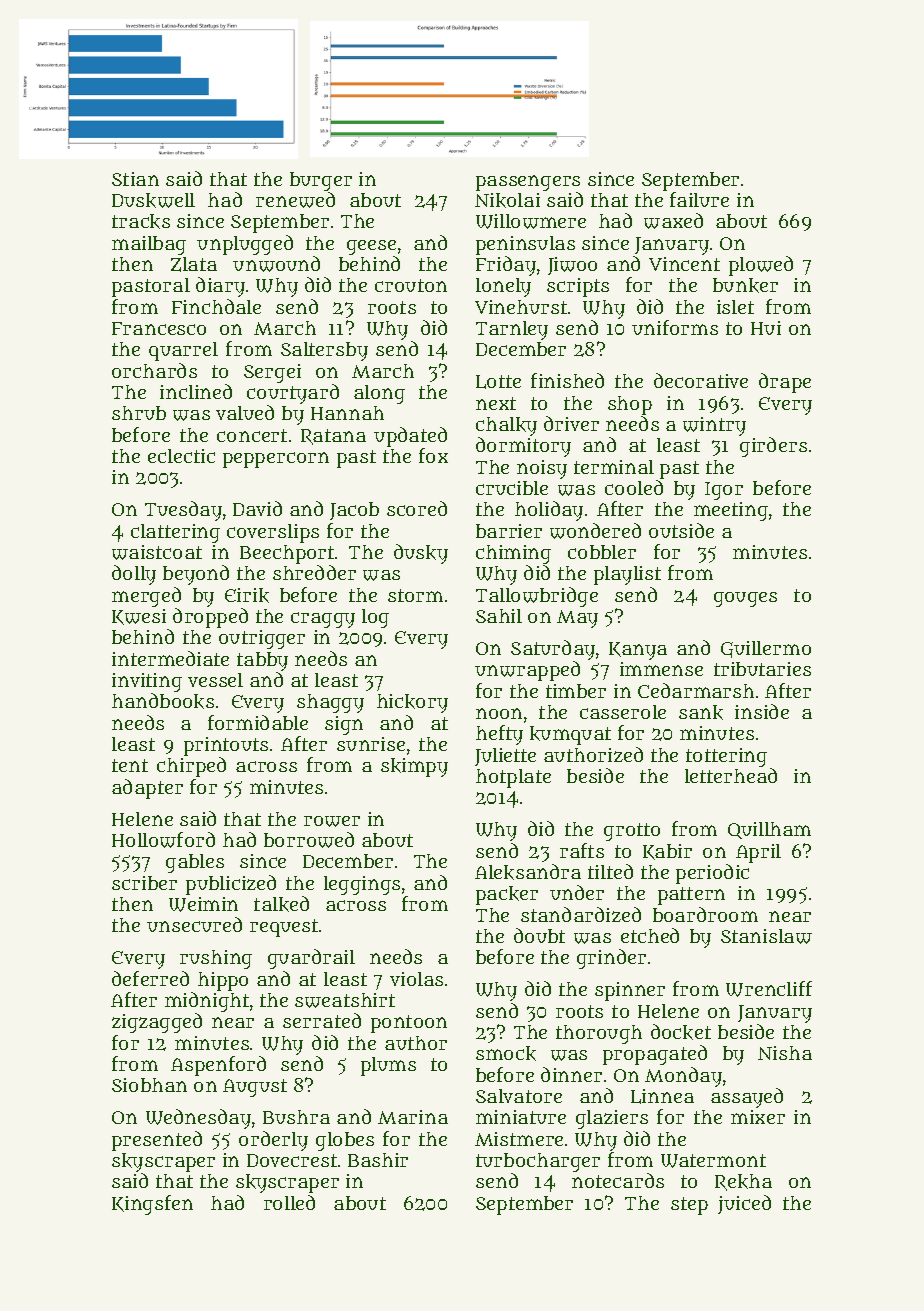  Describe the element at coordinates (627, 575) in the screenshot. I see `playlist` at that location.
